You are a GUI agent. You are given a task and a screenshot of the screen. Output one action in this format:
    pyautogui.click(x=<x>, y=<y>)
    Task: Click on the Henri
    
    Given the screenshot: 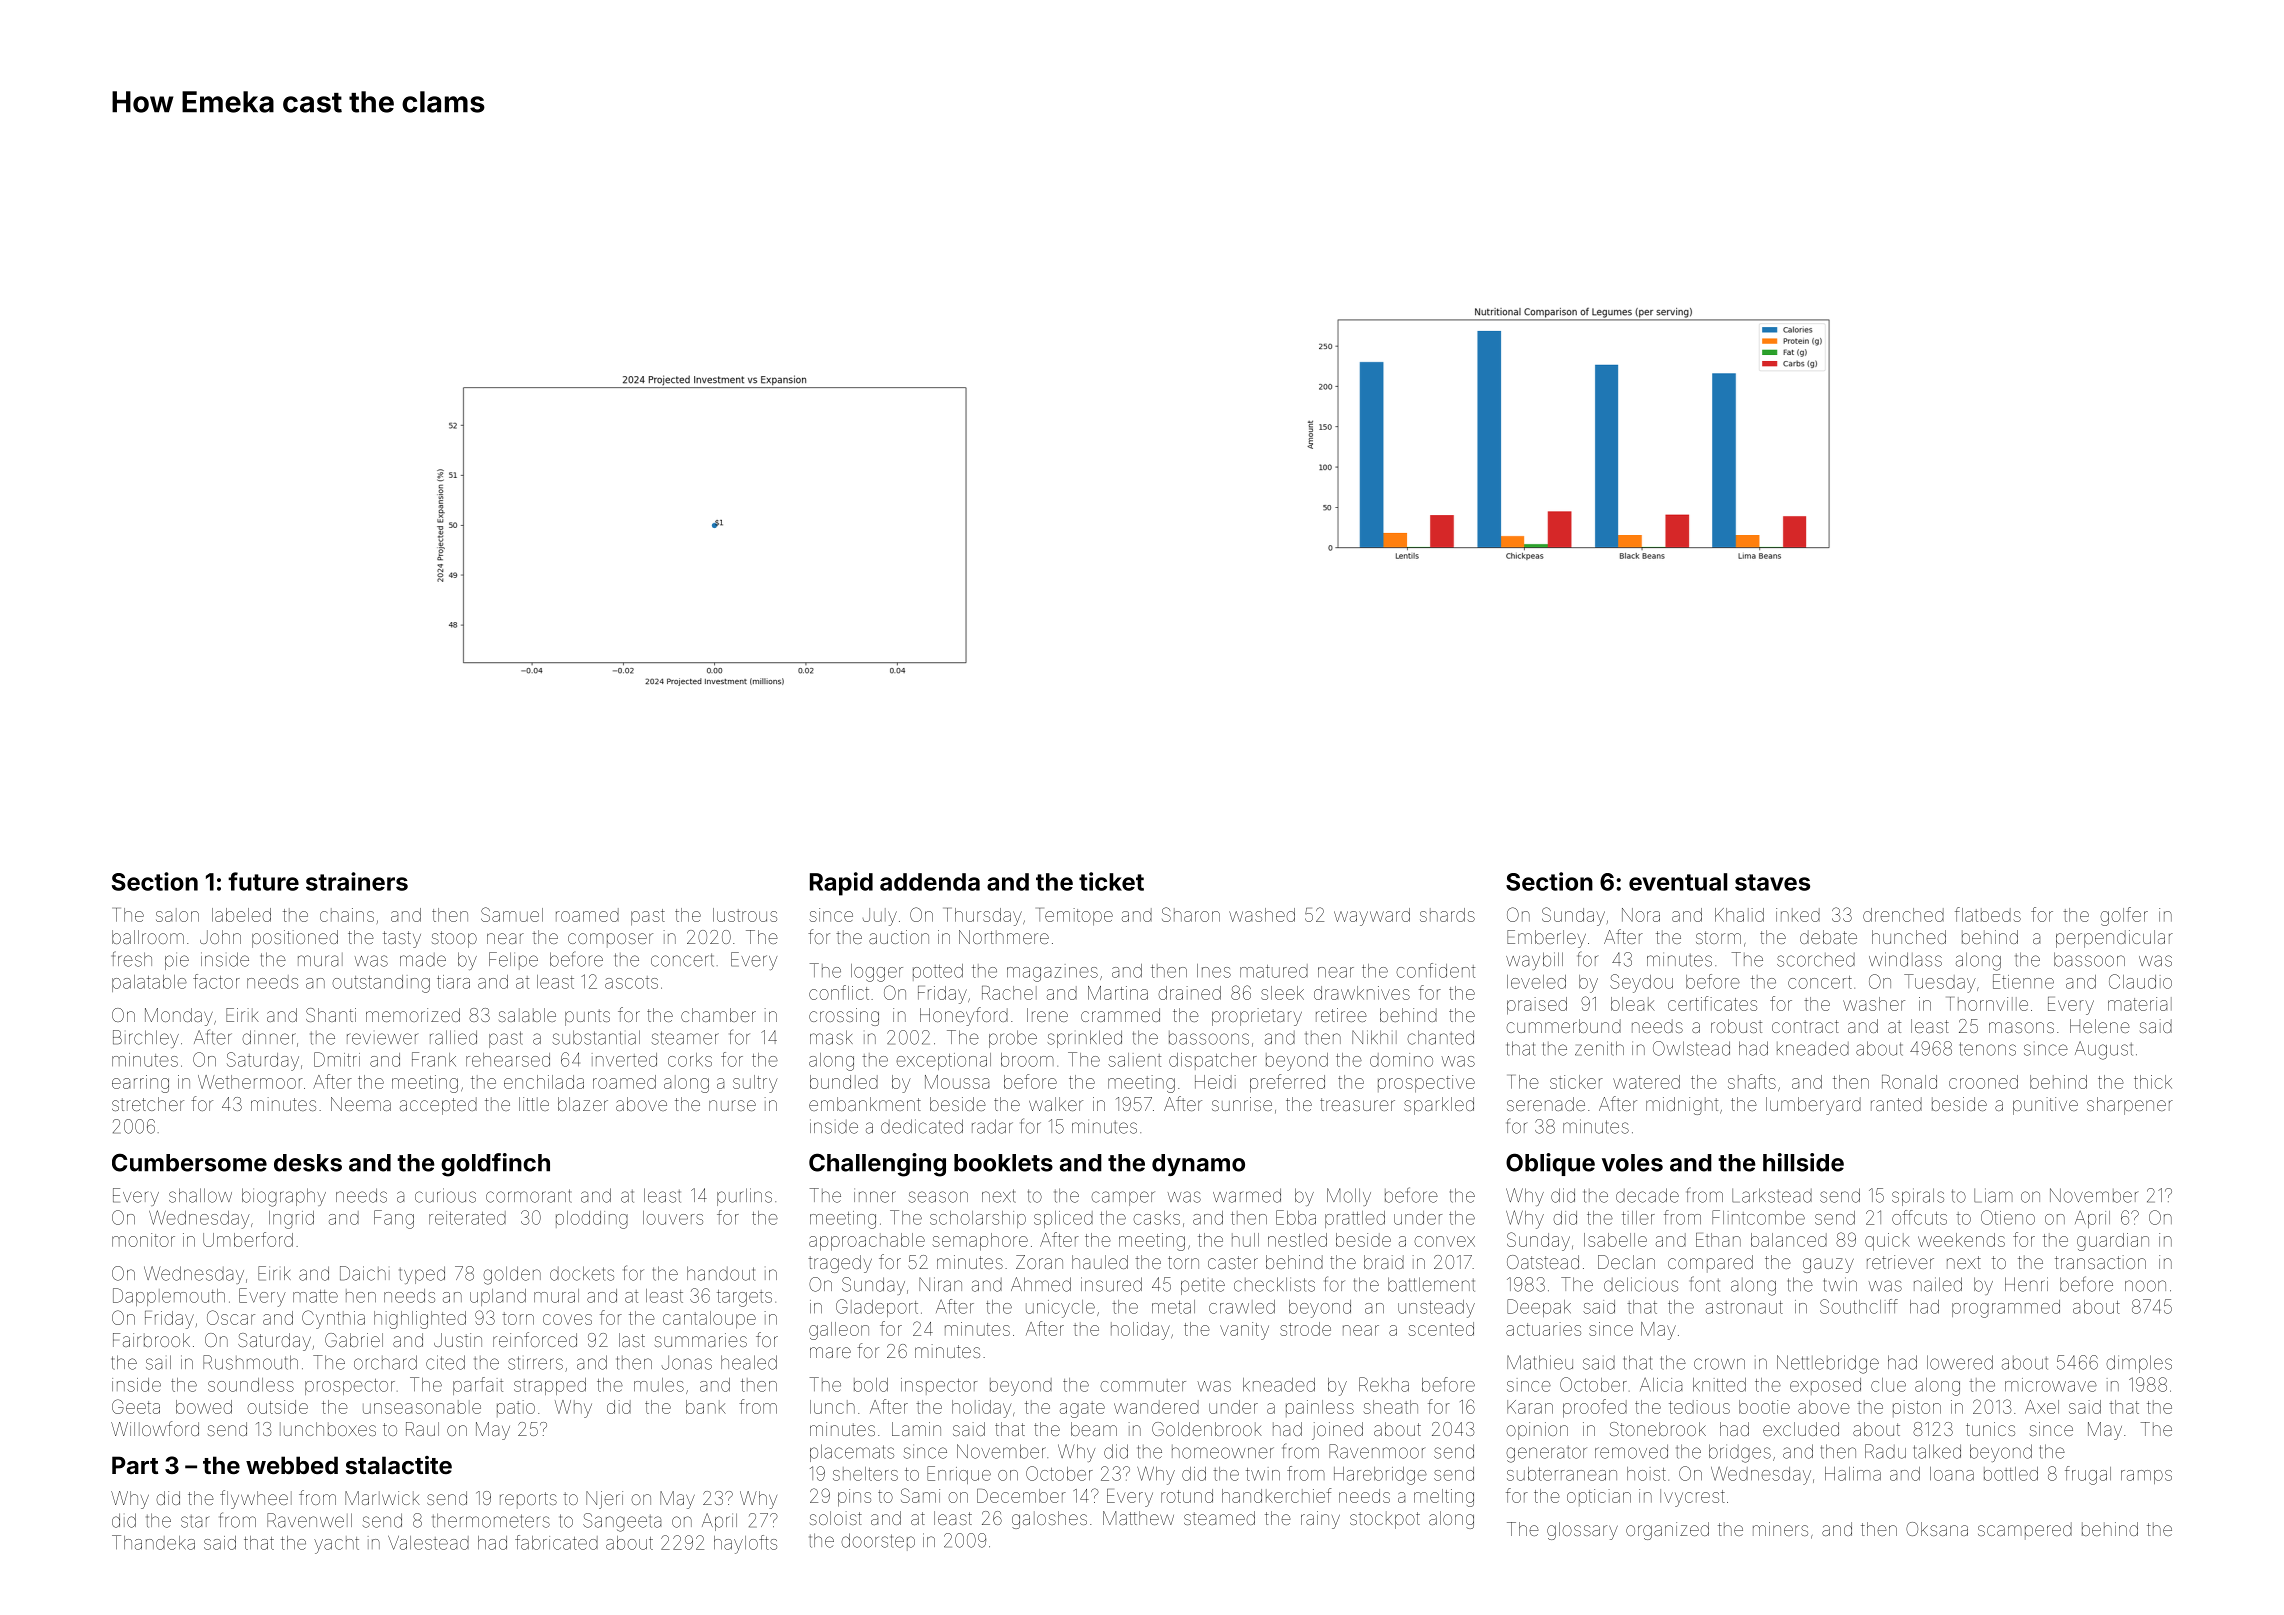 What is the action you would take?
    pyautogui.click(x=2026, y=1284)
